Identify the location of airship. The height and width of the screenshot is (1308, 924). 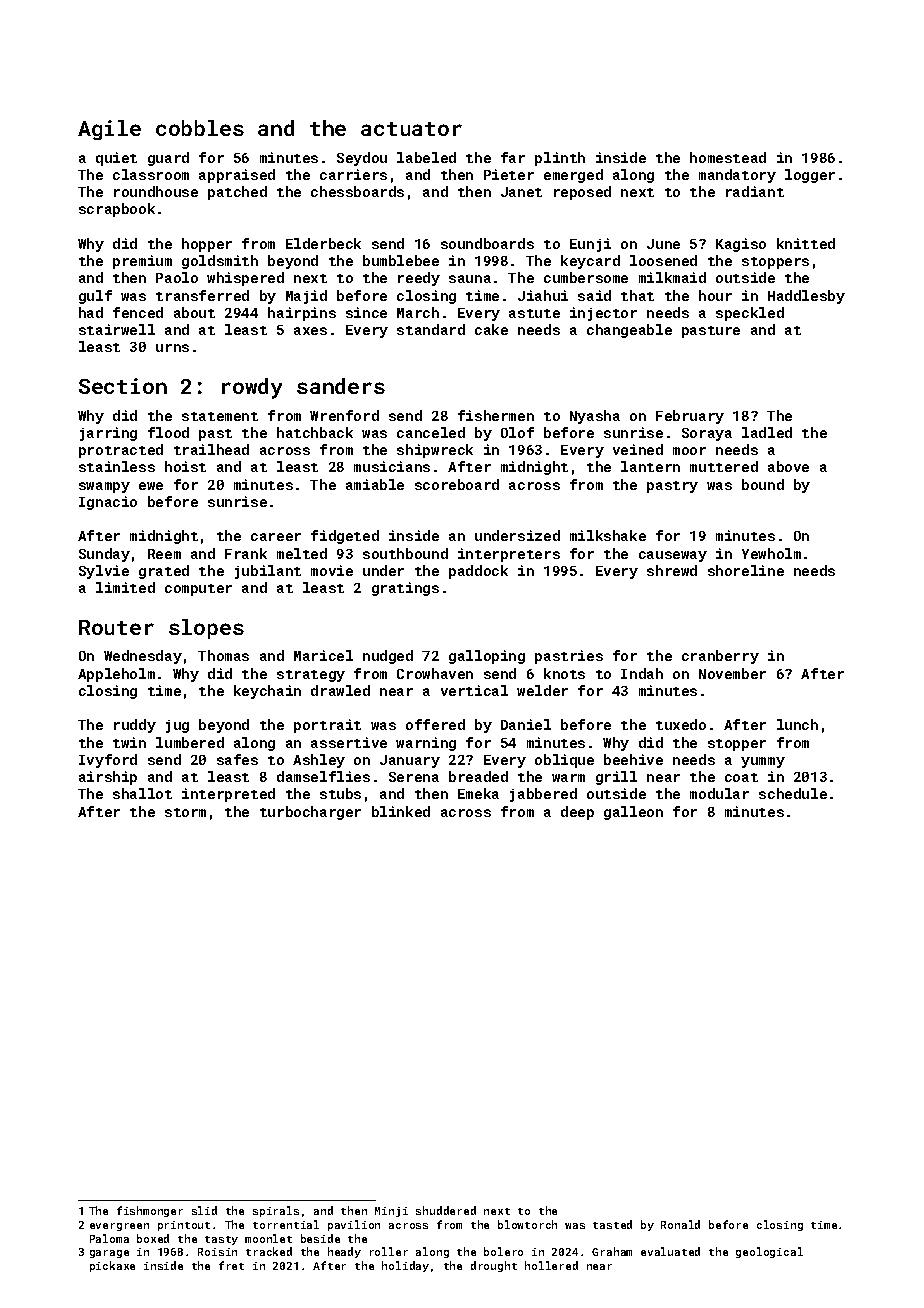
(108, 778).
